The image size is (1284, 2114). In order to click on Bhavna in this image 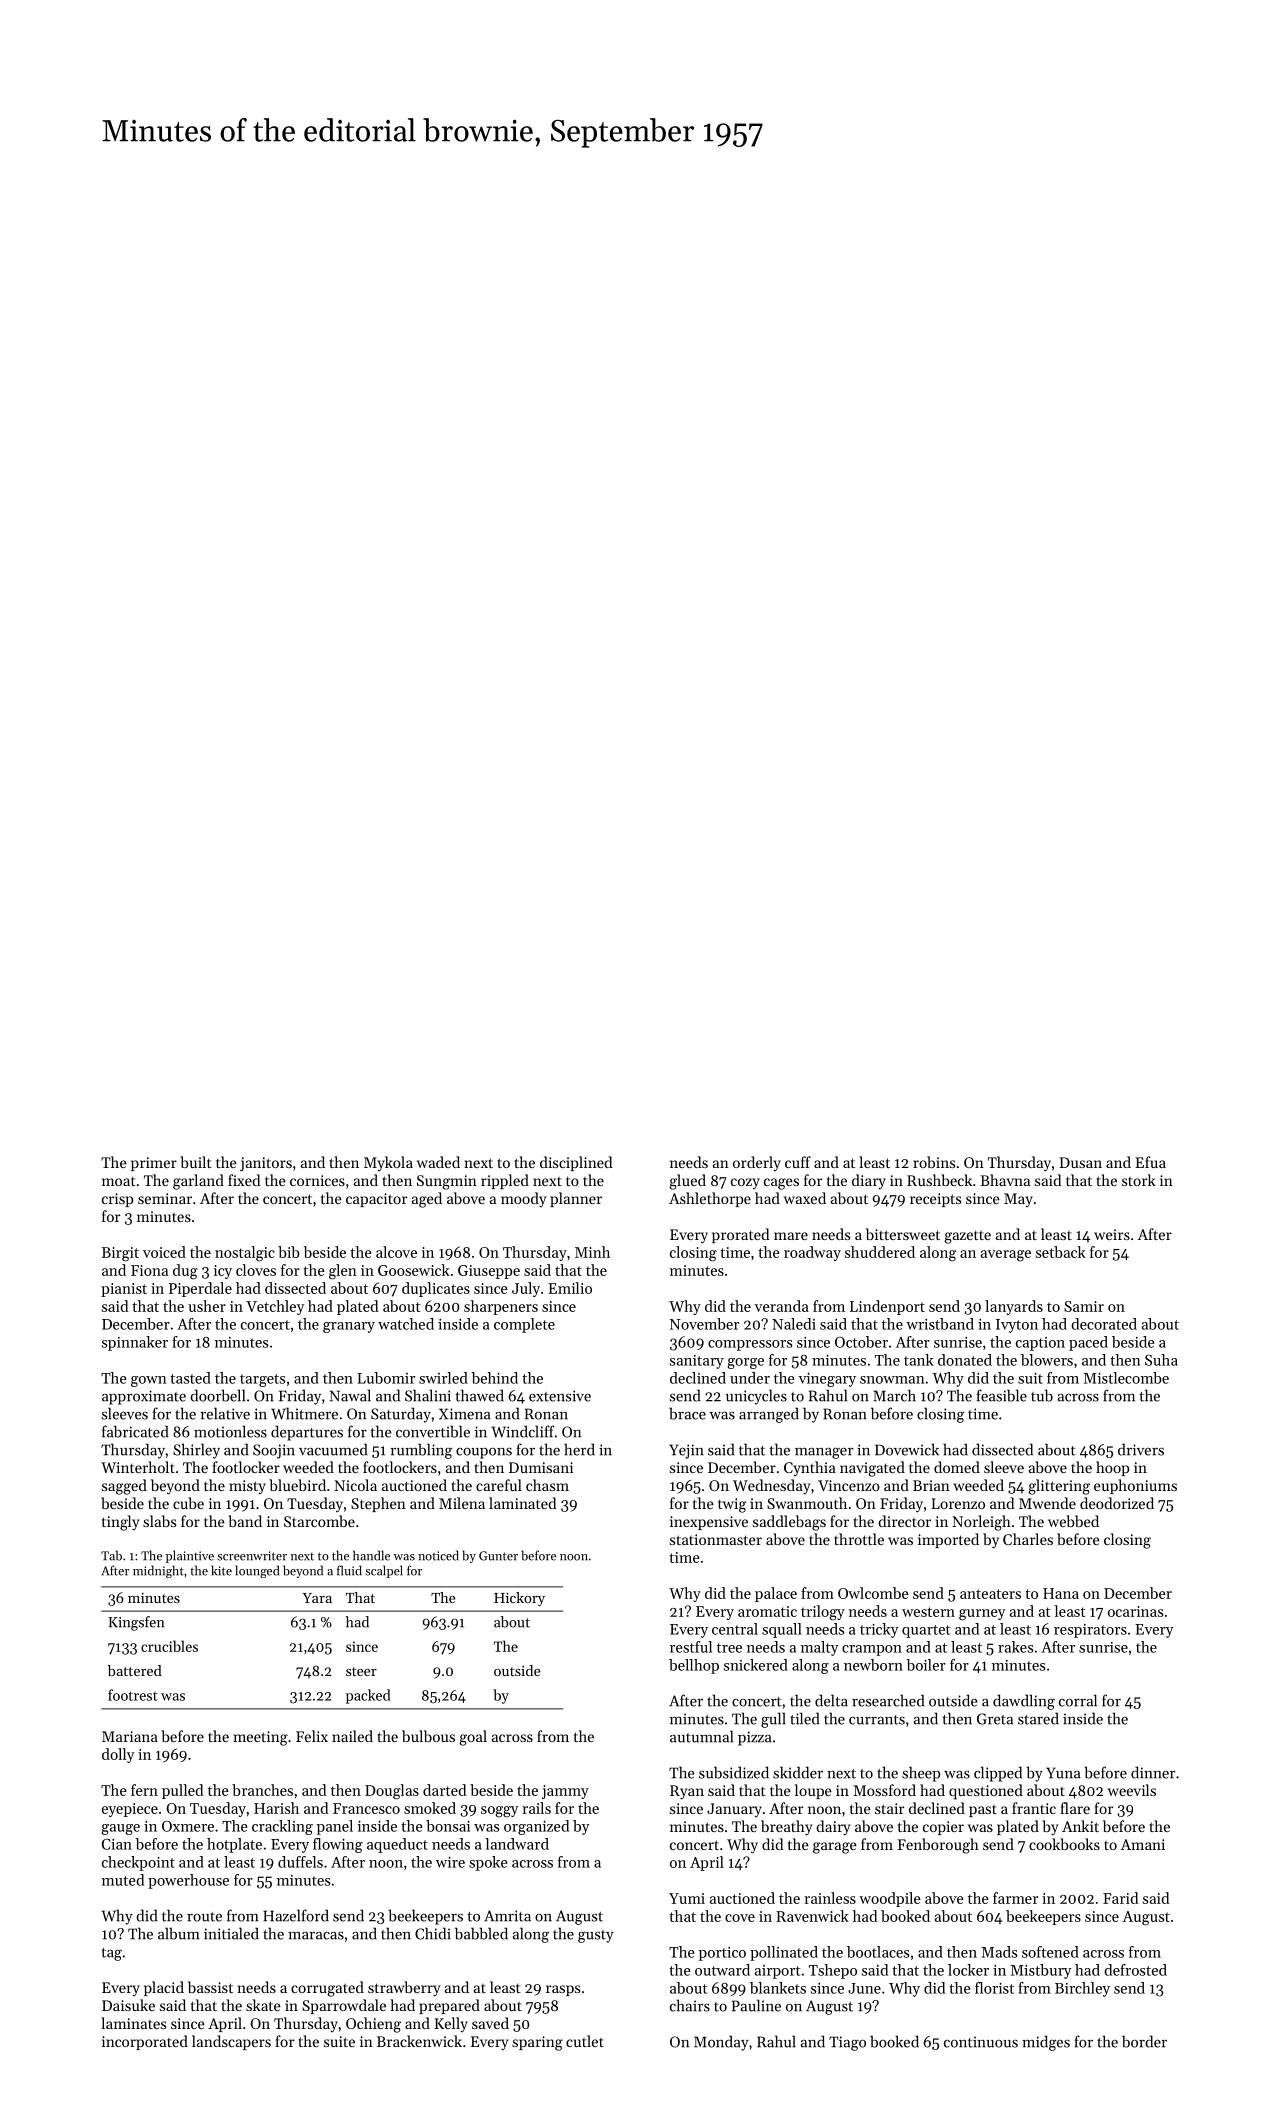, I will do `click(1005, 1180)`.
